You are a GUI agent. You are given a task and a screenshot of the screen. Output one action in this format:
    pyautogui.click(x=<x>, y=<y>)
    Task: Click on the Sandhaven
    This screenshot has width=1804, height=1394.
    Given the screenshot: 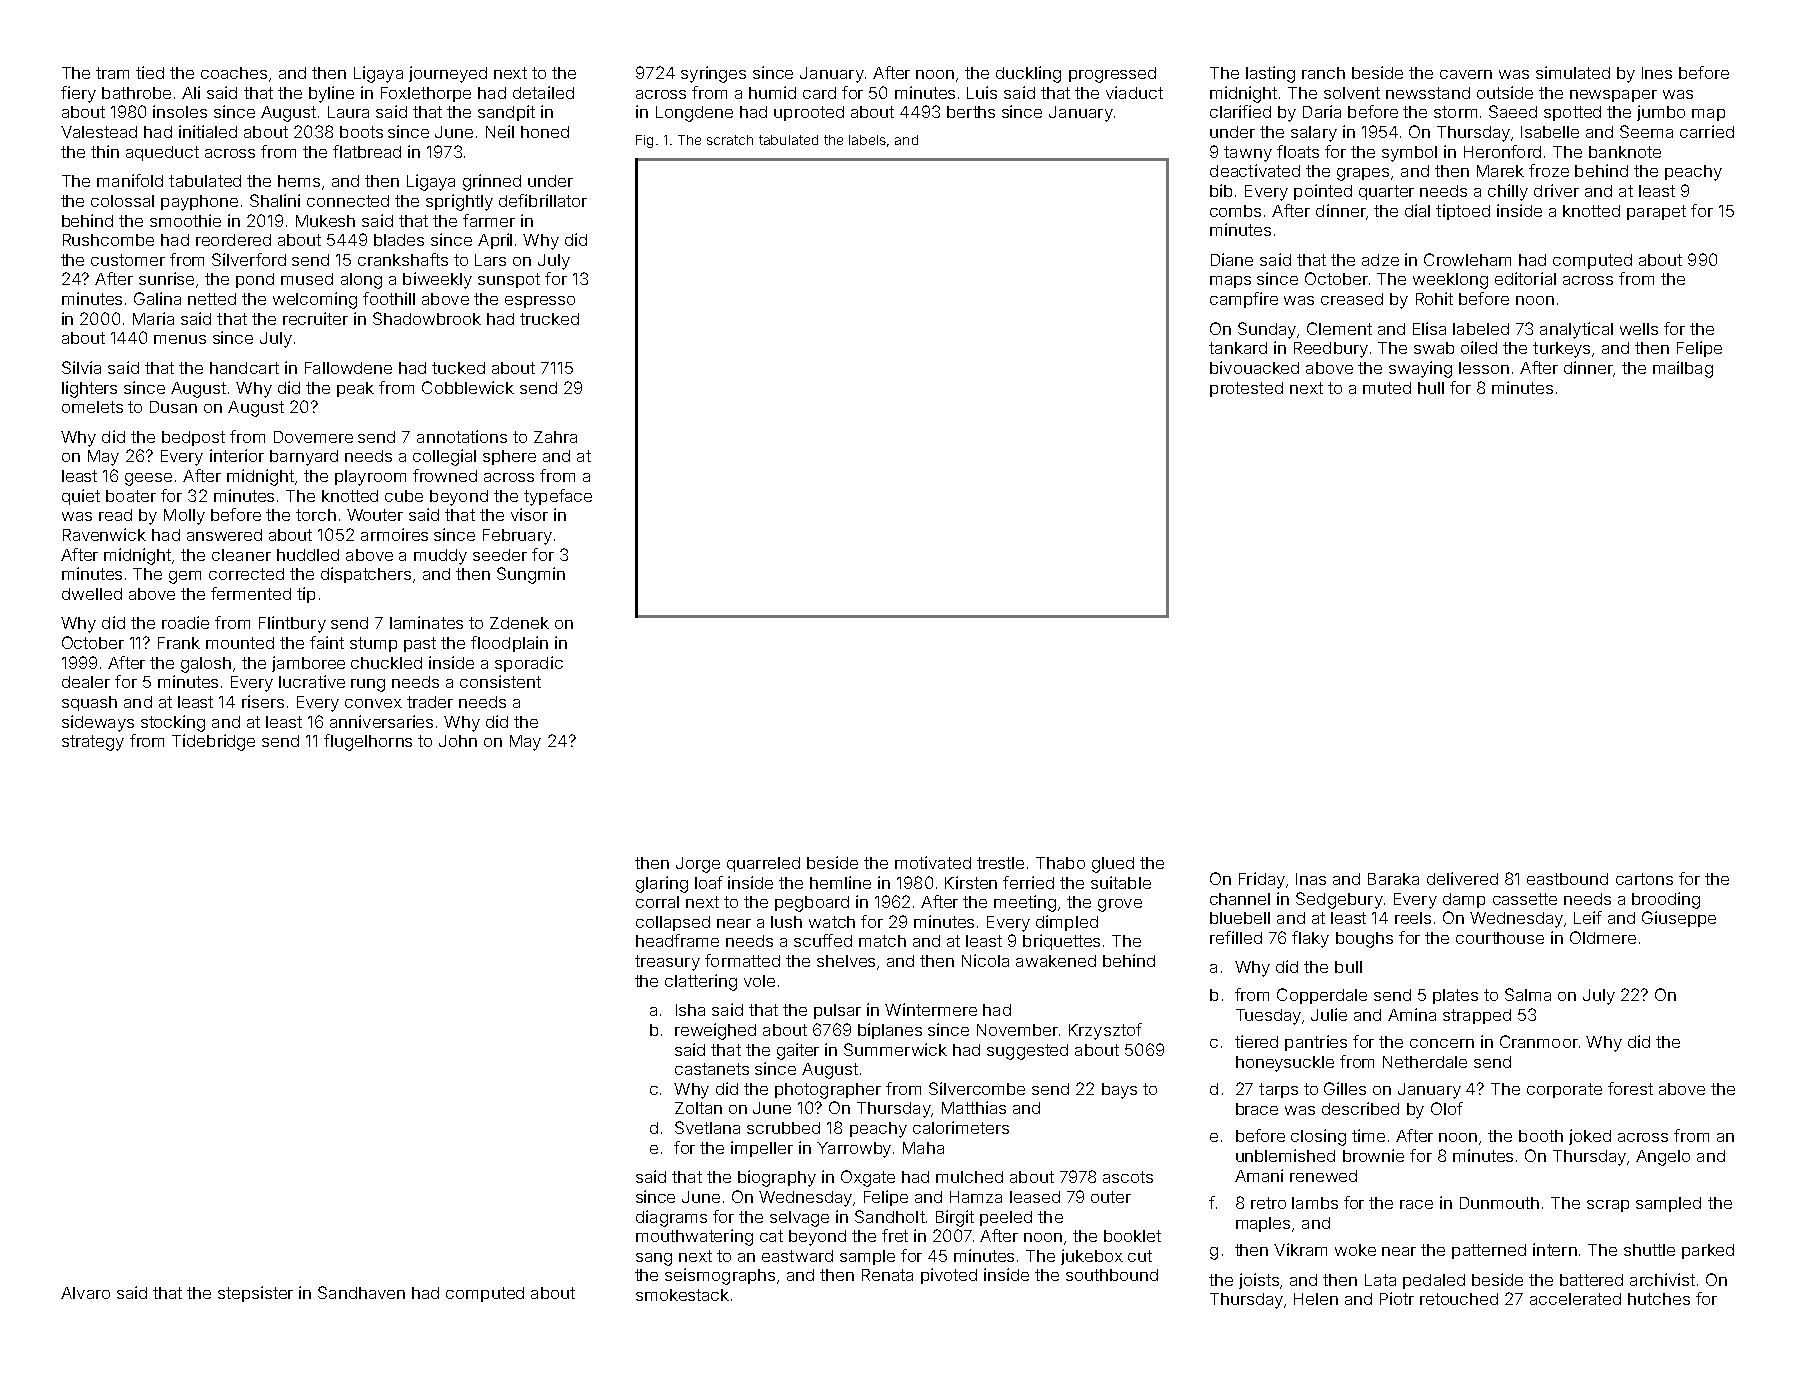 What is the action you would take?
    pyautogui.click(x=361, y=1292)
